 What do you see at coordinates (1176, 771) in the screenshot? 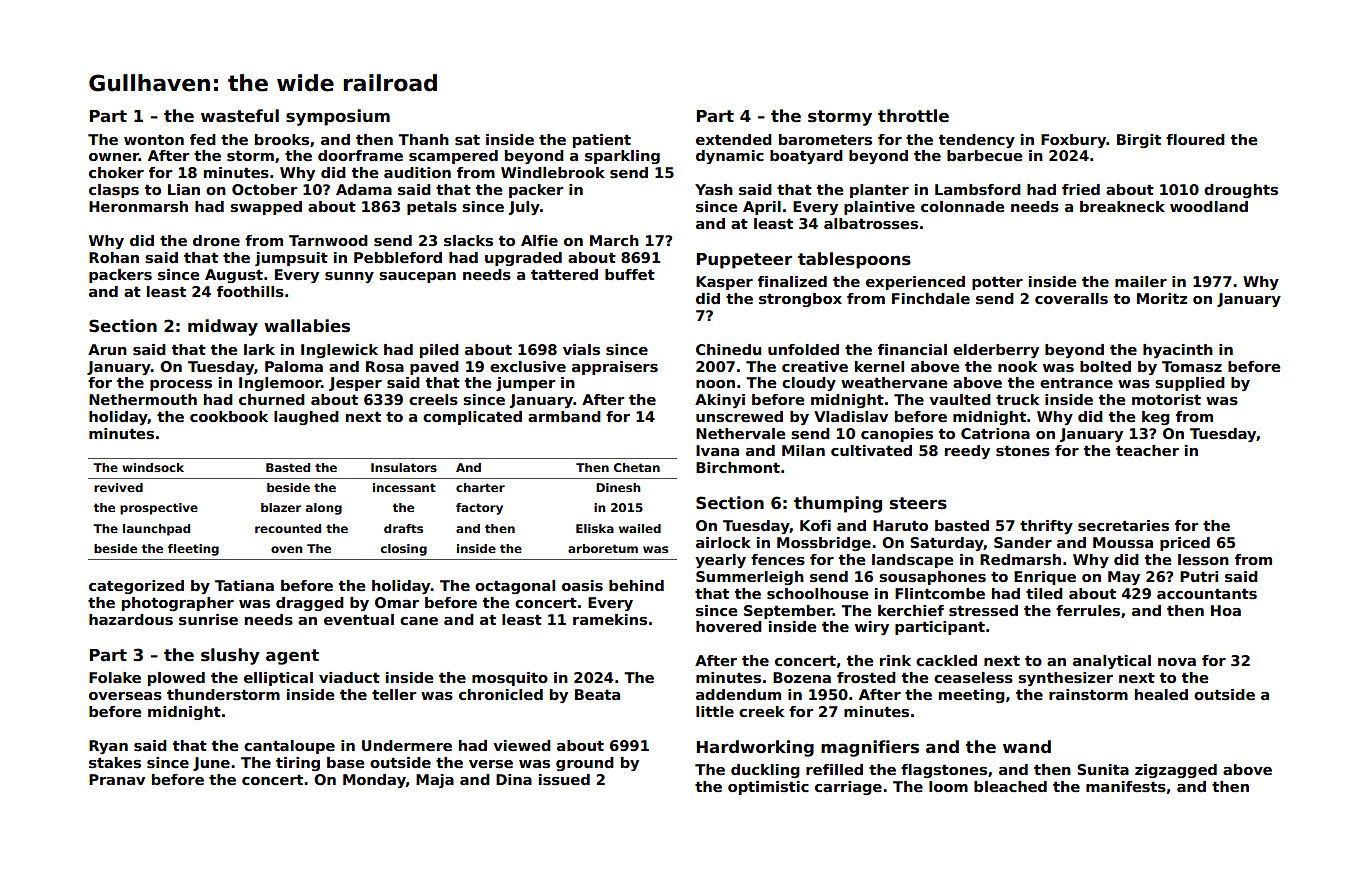
I see `zigzagged` at bounding box center [1176, 771].
